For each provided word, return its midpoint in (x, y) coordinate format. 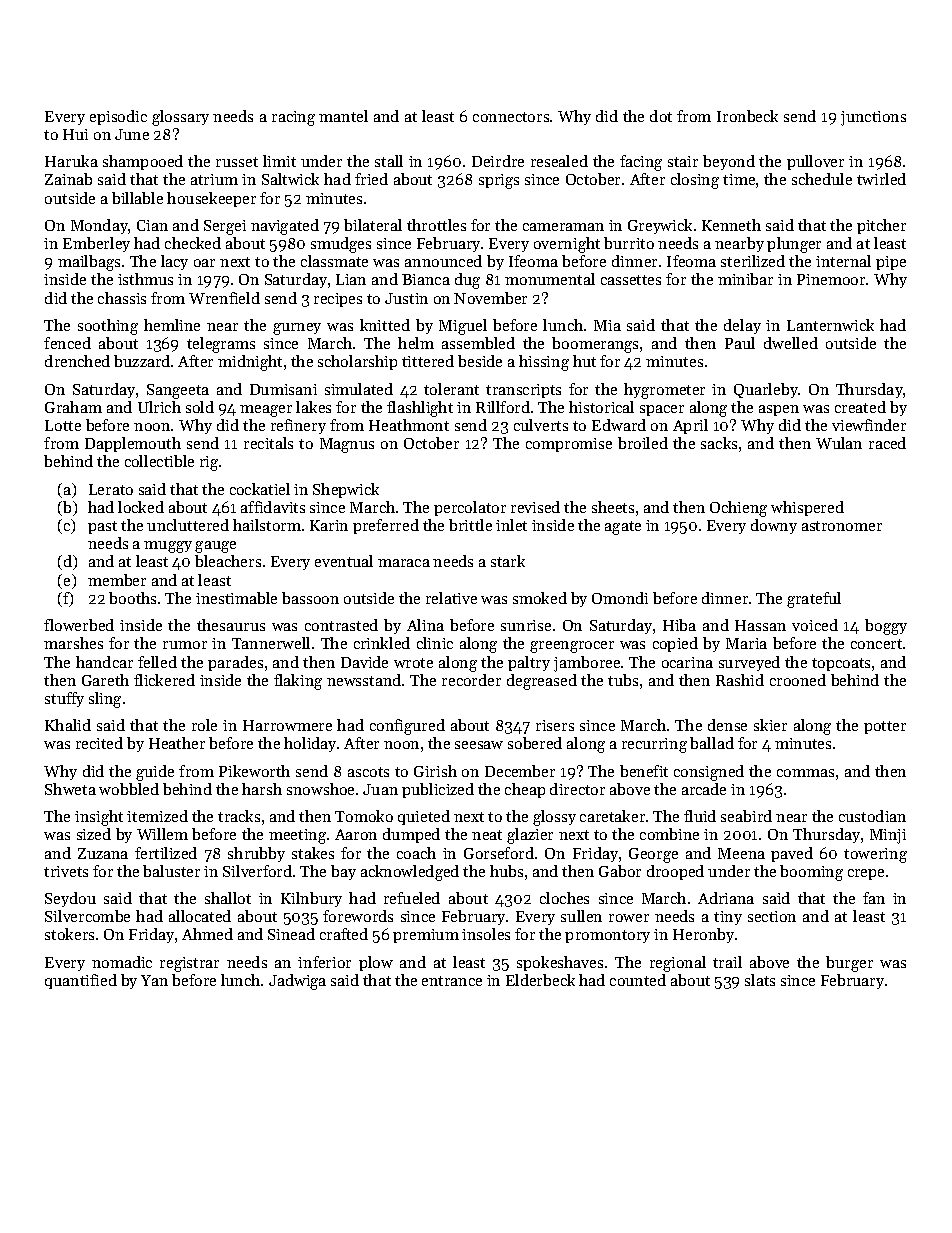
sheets (613, 507)
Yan (154, 980)
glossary (180, 118)
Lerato (111, 489)
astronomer (842, 526)
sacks (719, 443)
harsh (262, 789)
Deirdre (498, 161)
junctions (873, 118)
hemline (172, 325)
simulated (359, 389)
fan (874, 898)
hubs (506, 871)
